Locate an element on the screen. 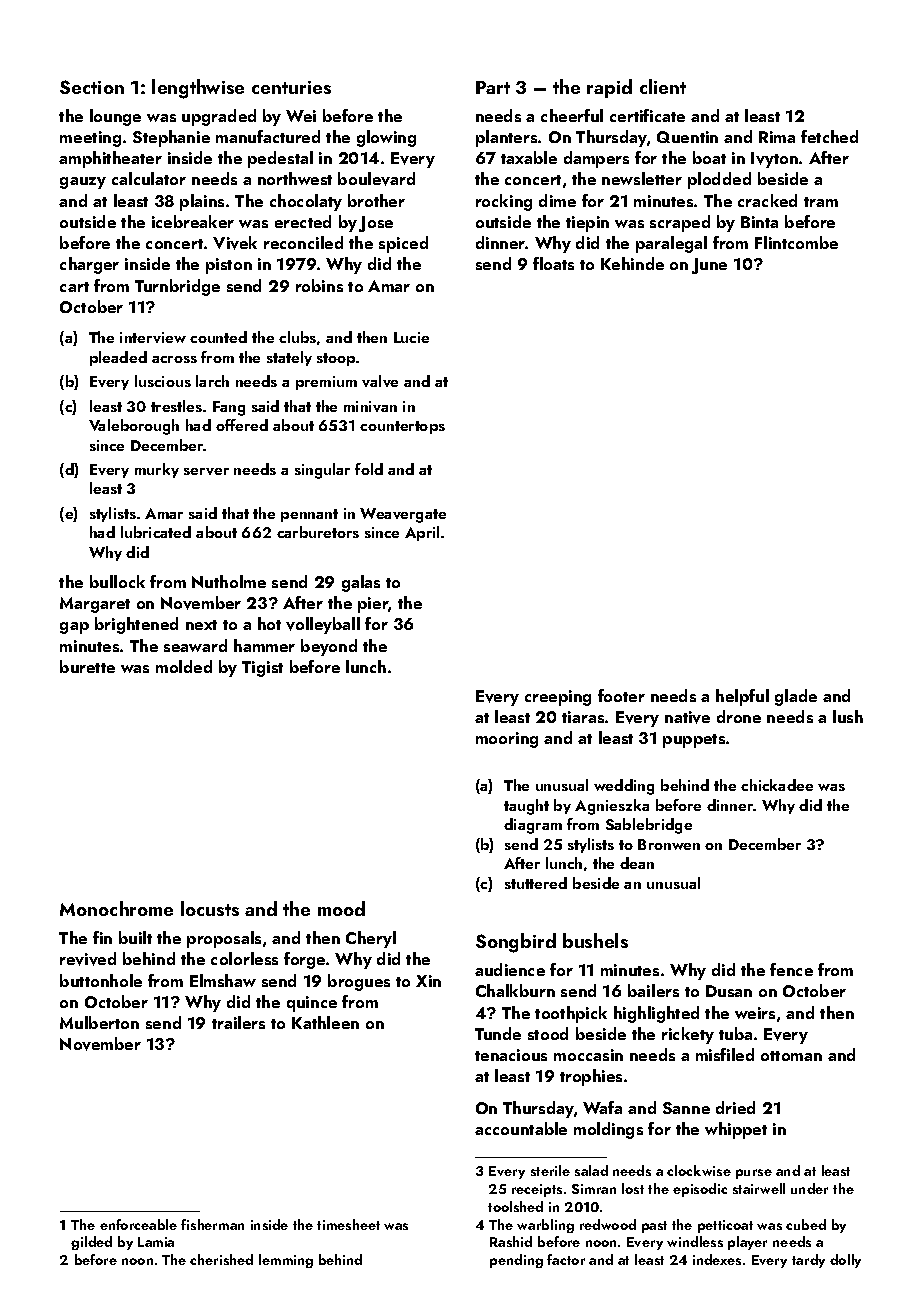  fisherman is located at coordinates (212, 1224).
